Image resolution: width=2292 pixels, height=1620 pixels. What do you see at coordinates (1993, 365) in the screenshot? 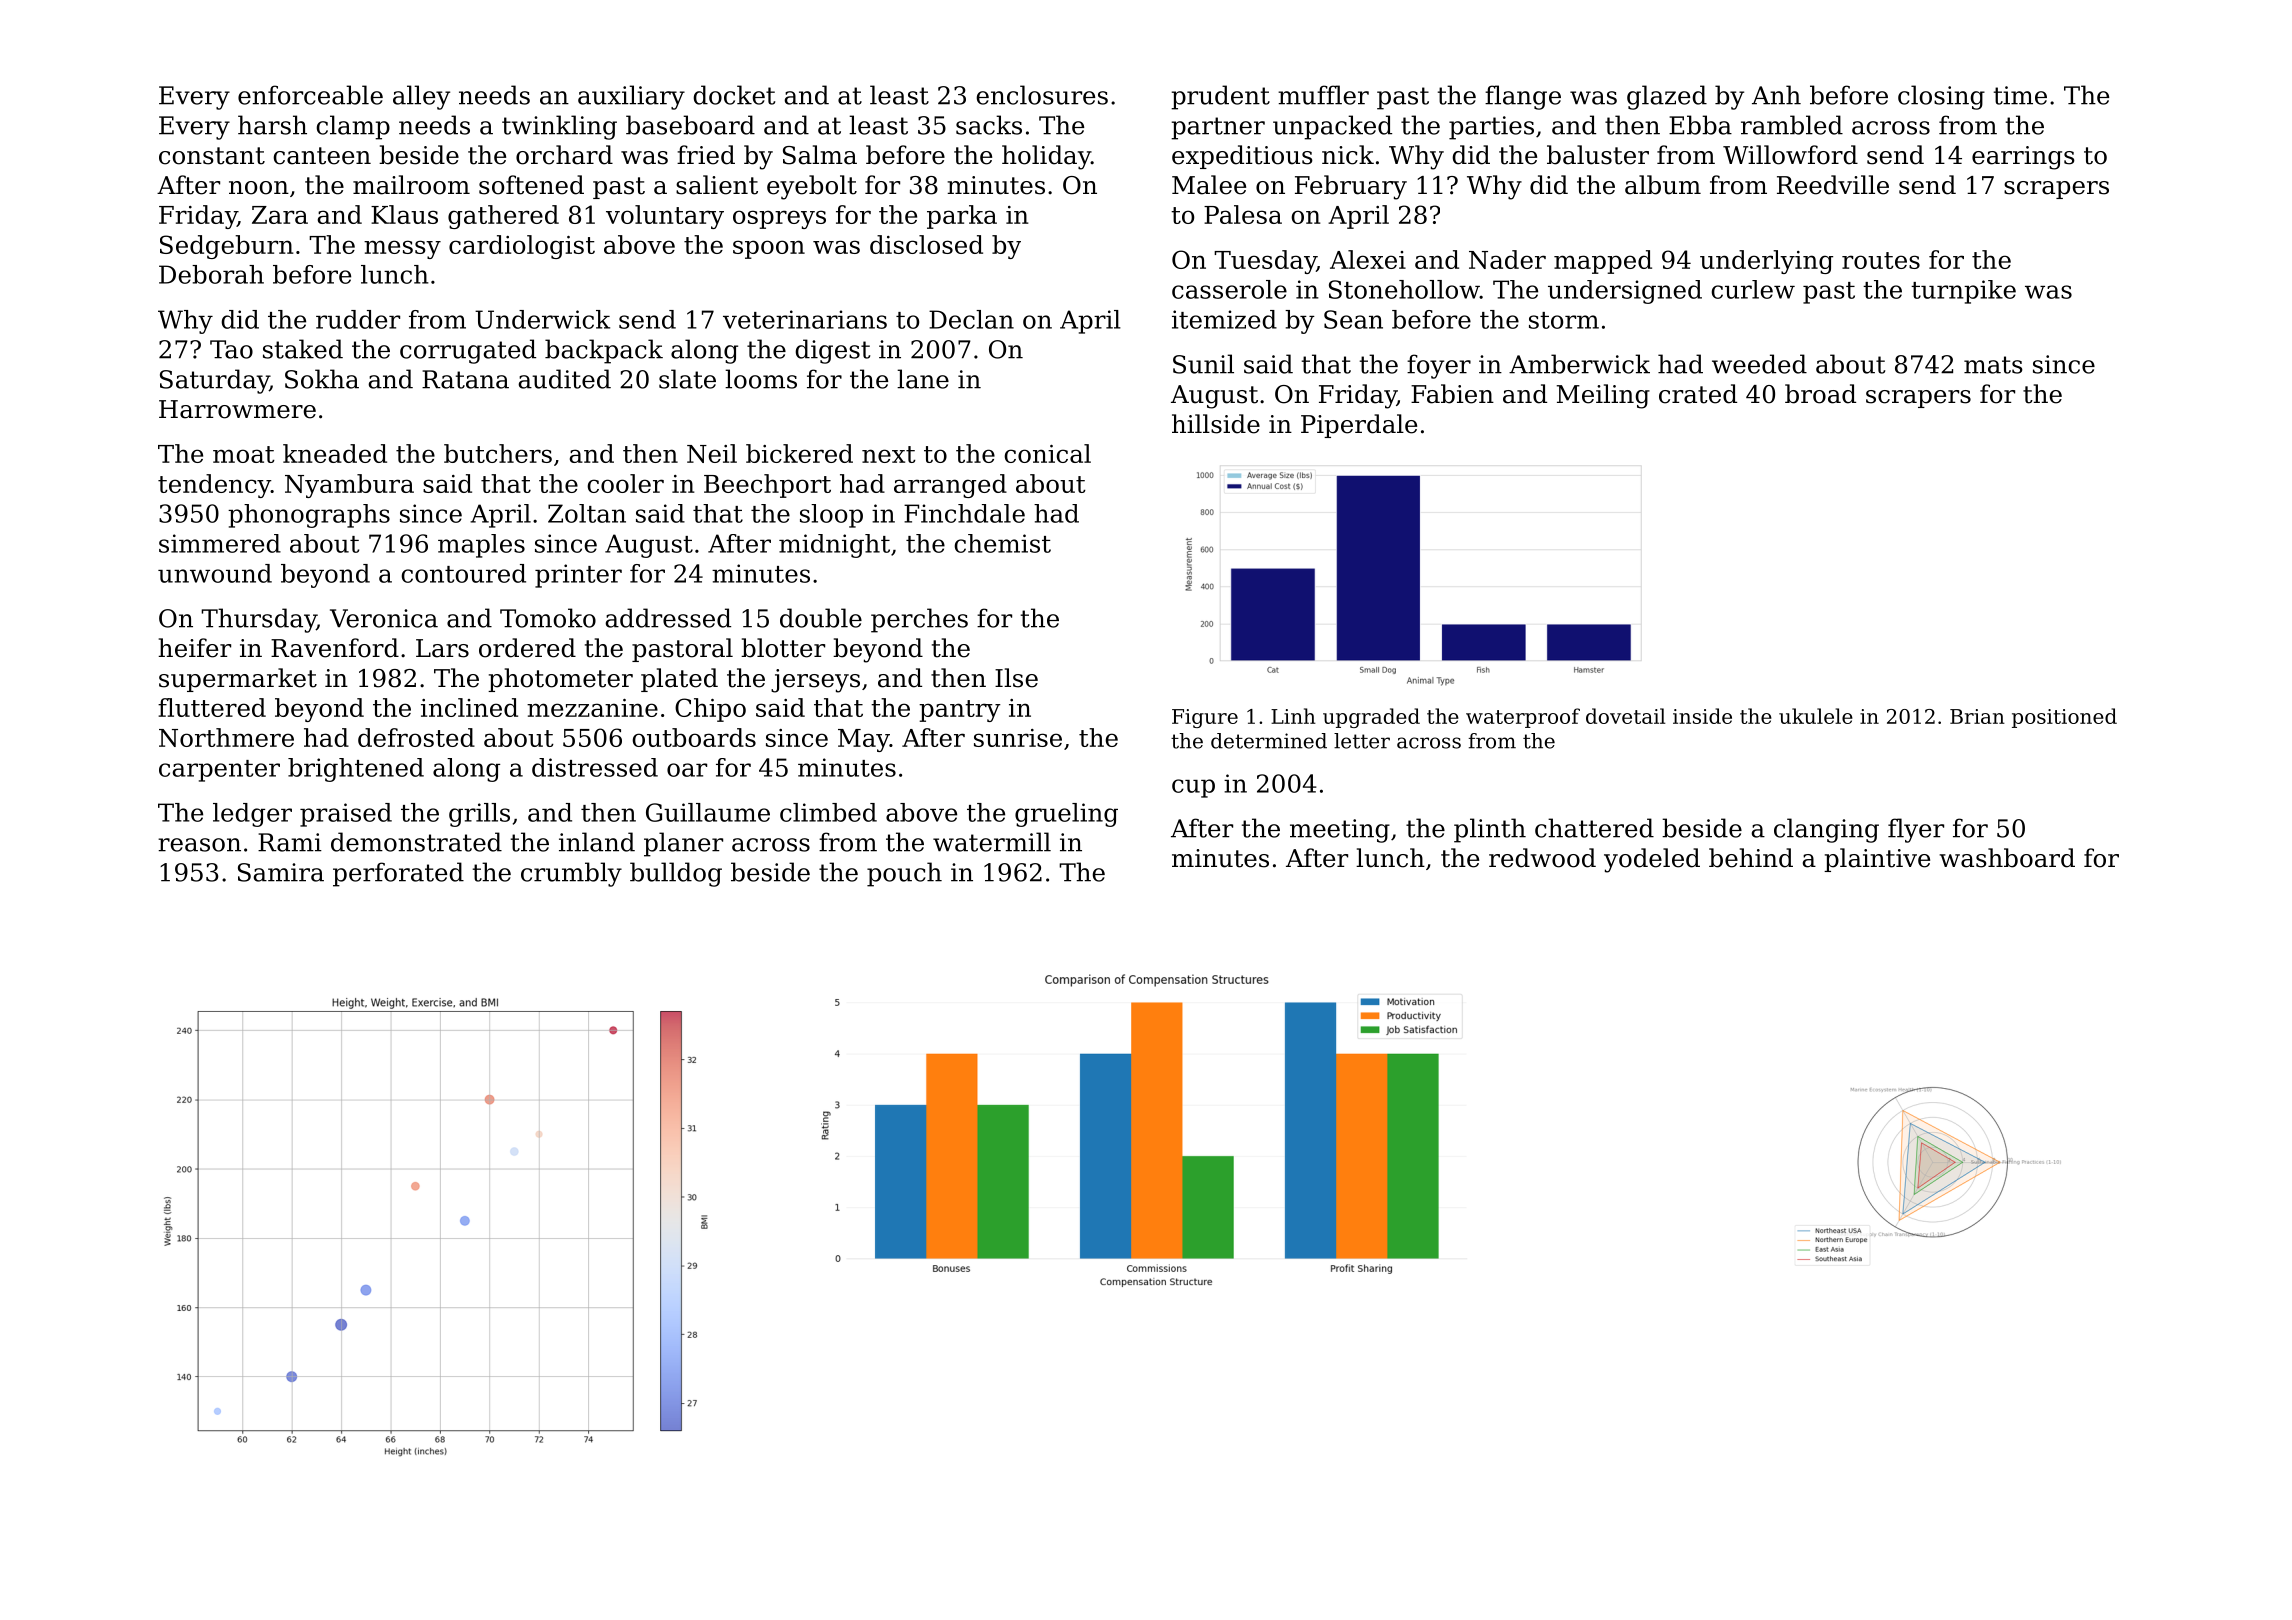
I see `mats` at bounding box center [1993, 365].
